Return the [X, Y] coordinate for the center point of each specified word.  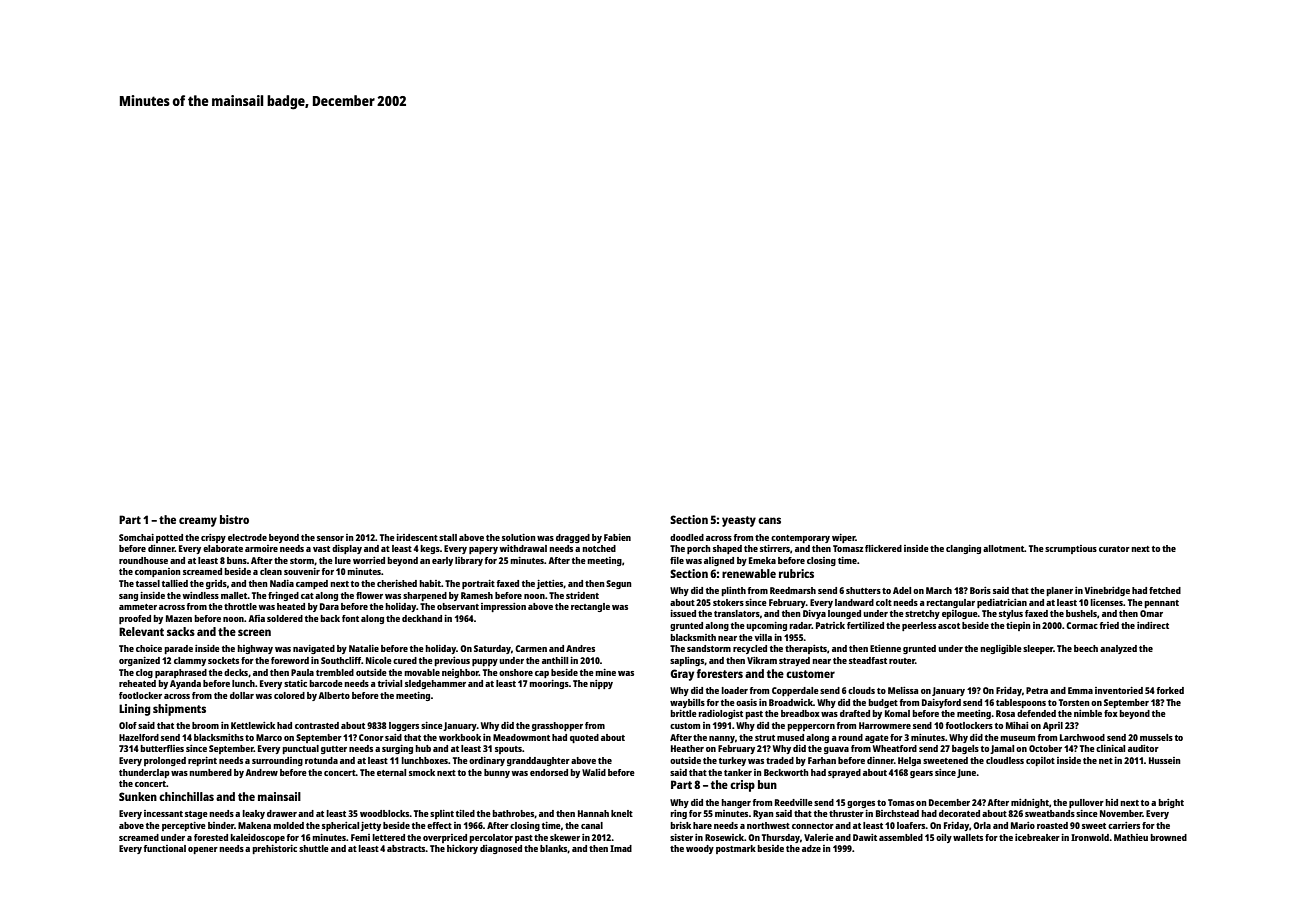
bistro [234, 519]
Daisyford [941, 703]
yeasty [739, 521]
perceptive [184, 826]
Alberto [334, 695]
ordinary [487, 761]
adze [811, 848]
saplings [687, 661]
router [902, 661]
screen [254, 632]
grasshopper [557, 726]
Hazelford [139, 737]
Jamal [1002, 749]
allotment [1003, 548]
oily [944, 838]
